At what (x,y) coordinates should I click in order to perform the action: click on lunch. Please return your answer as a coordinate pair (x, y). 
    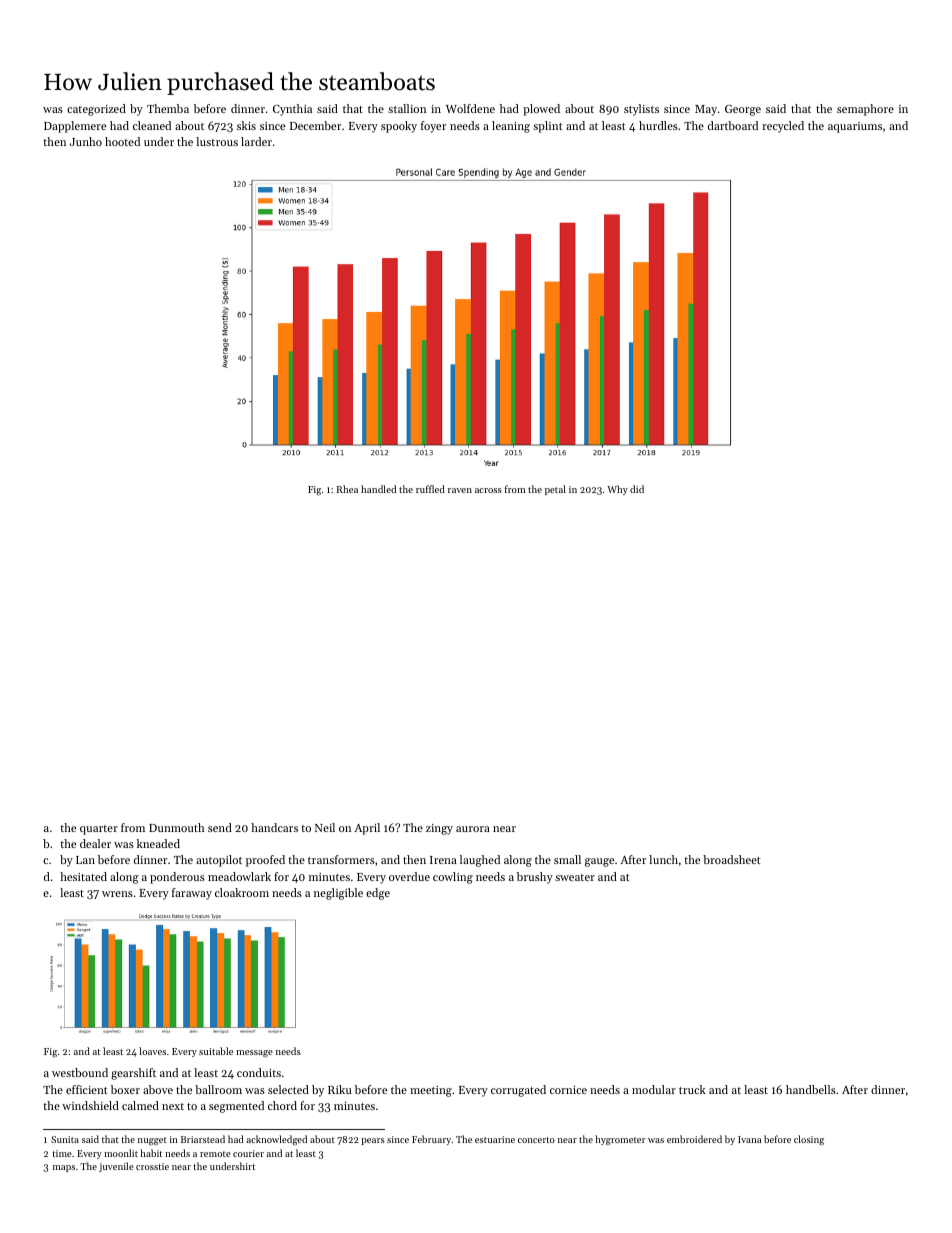
    Looking at the image, I should click on (663, 859).
